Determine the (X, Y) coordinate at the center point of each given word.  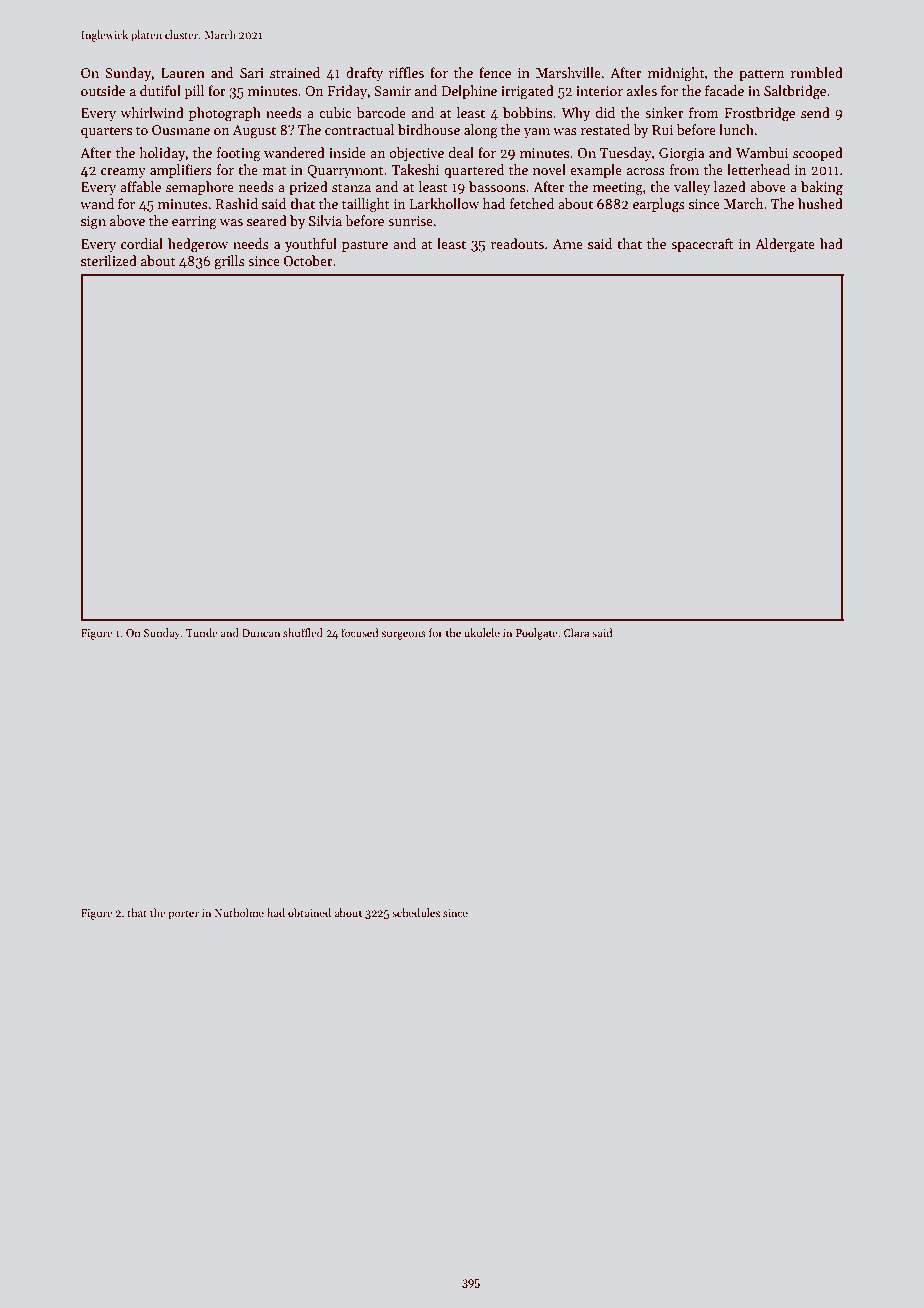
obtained (309, 912)
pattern (761, 75)
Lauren (183, 73)
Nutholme (239, 912)
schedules (416, 912)
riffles (406, 72)
